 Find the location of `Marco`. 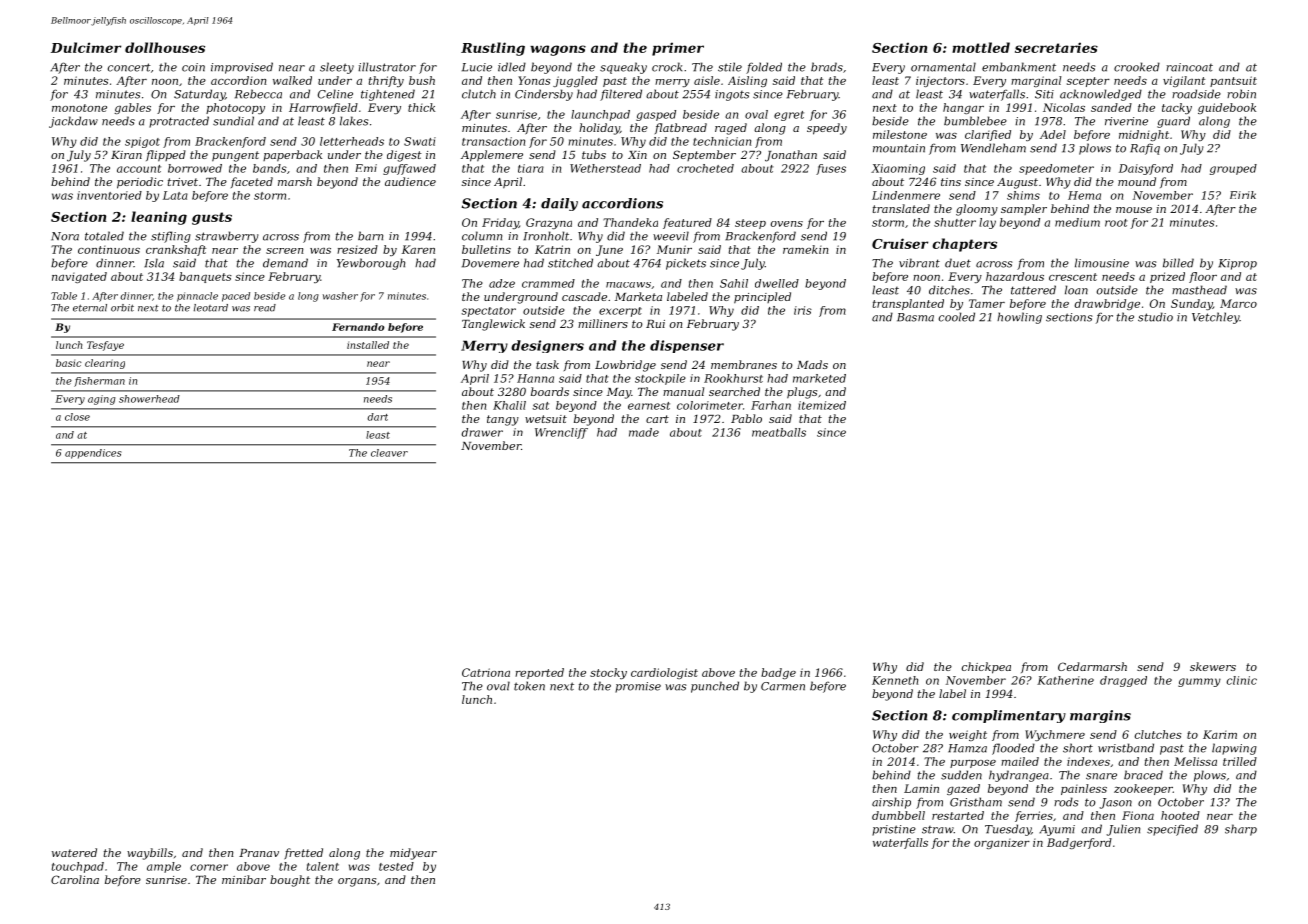

Marco is located at coordinates (1238, 303).
